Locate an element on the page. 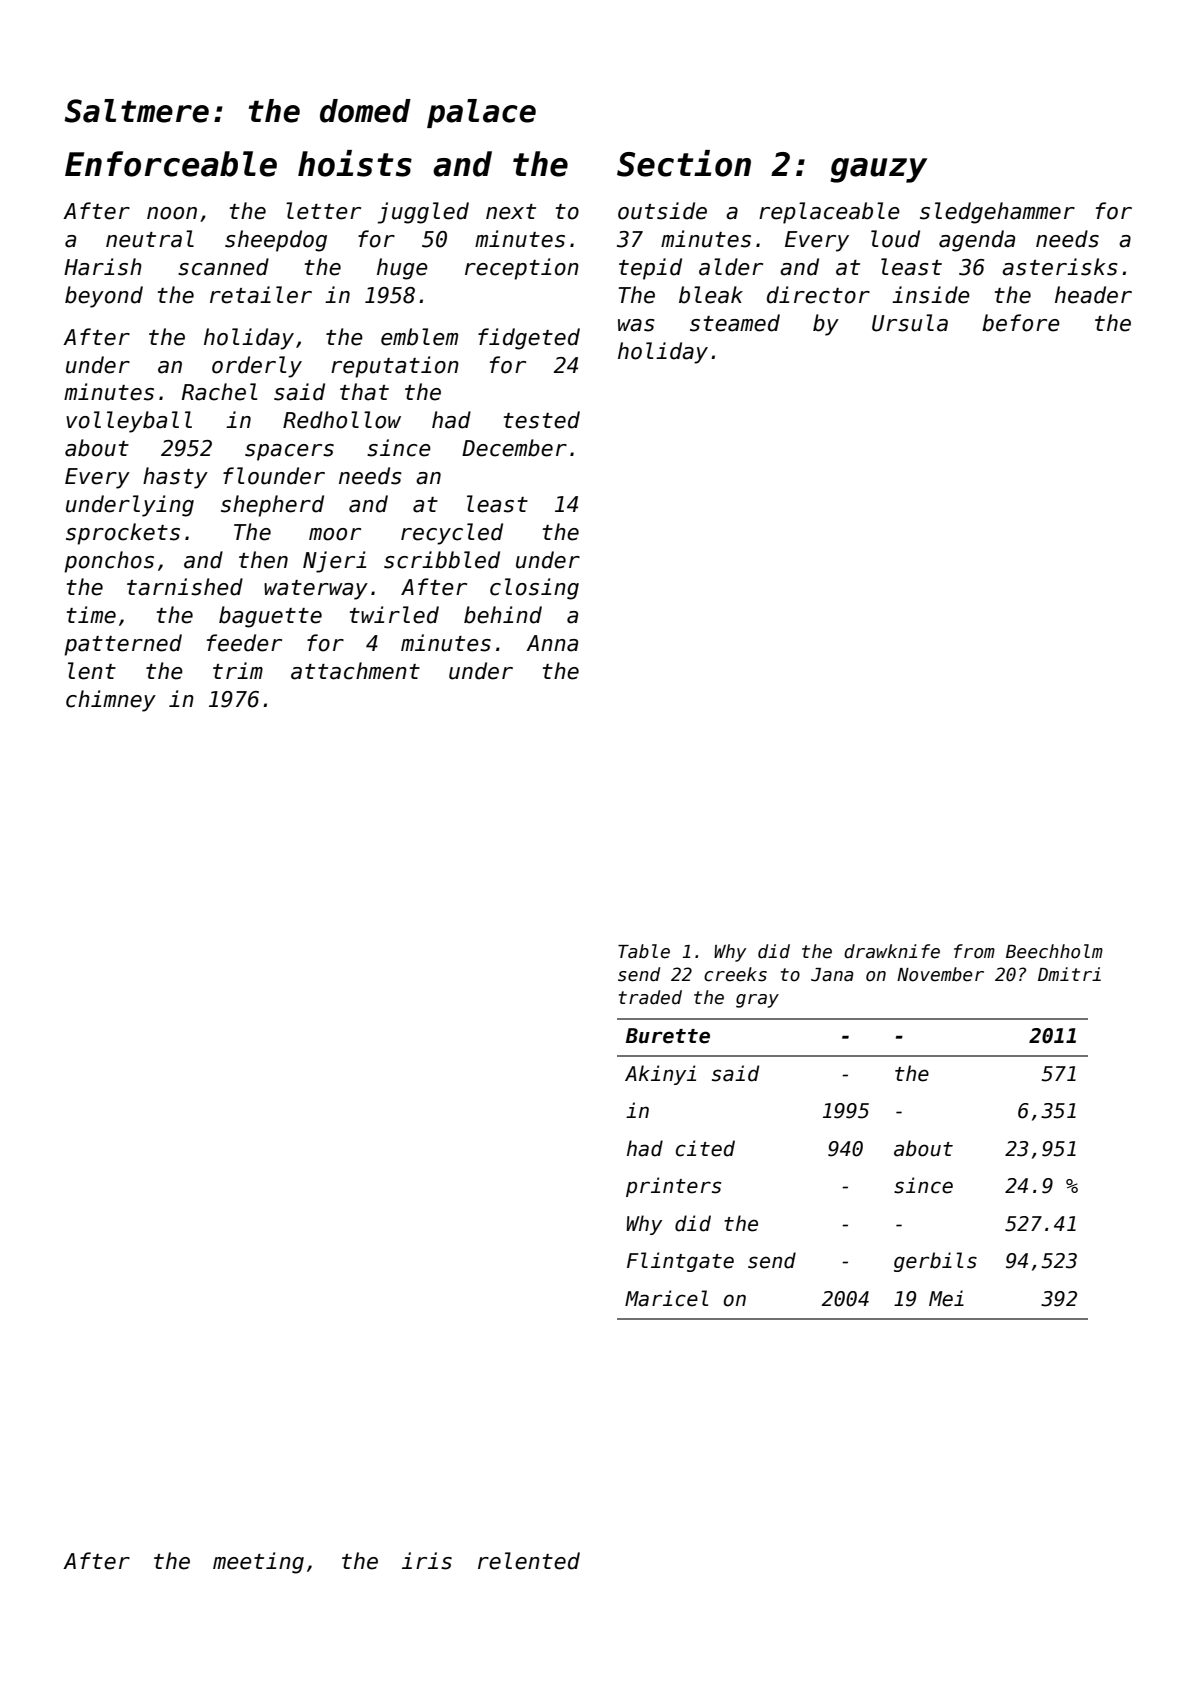  meeting is located at coordinates (258, 1563).
